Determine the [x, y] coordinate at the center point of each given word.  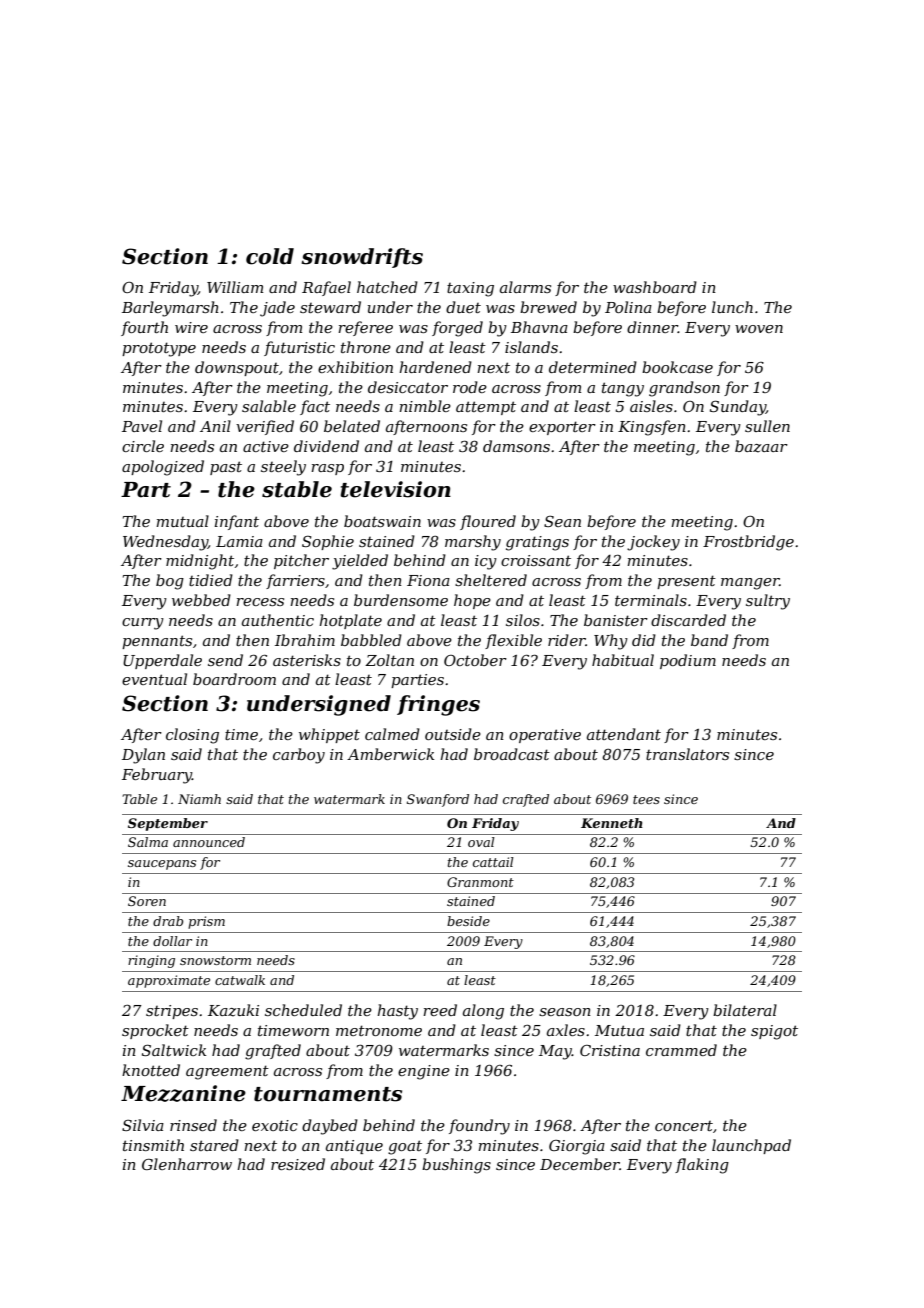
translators [687, 754]
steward [330, 307]
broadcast [512, 754]
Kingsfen [652, 428]
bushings [456, 1166]
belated [352, 426]
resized [298, 1164]
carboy [299, 756]
